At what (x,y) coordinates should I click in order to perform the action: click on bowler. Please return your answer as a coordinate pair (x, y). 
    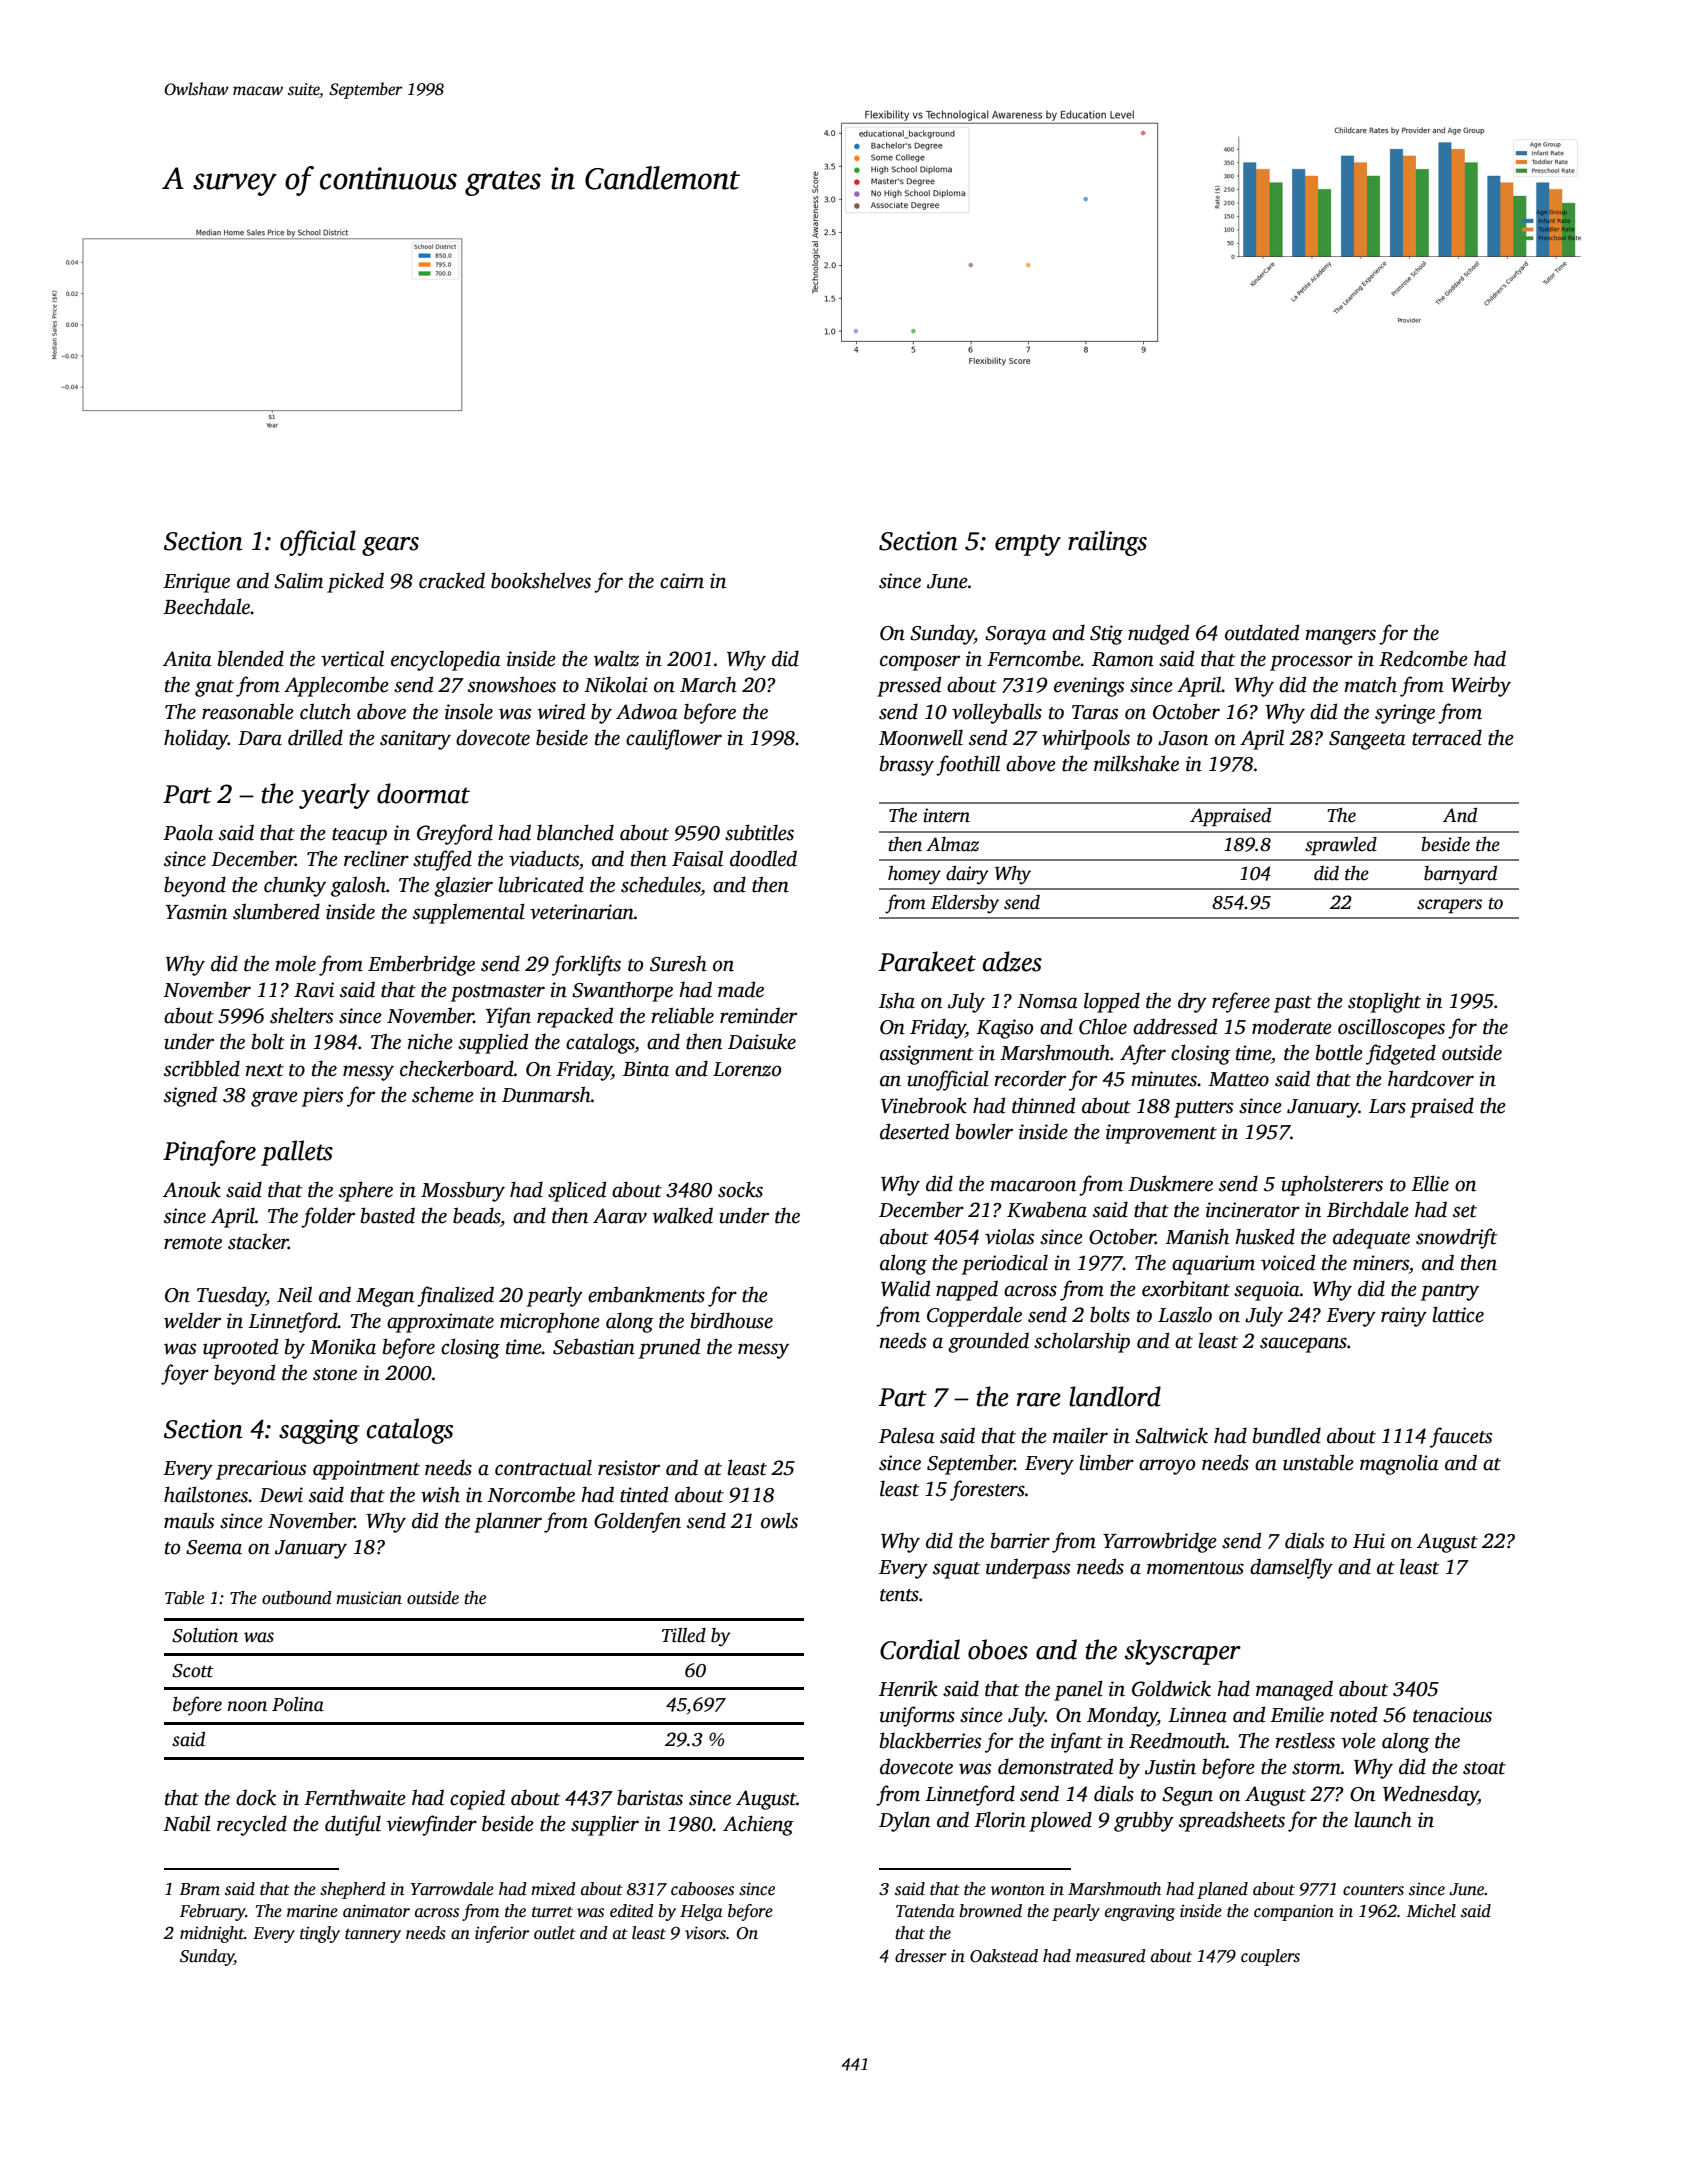
    Looking at the image, I should click on (984, 1131).
